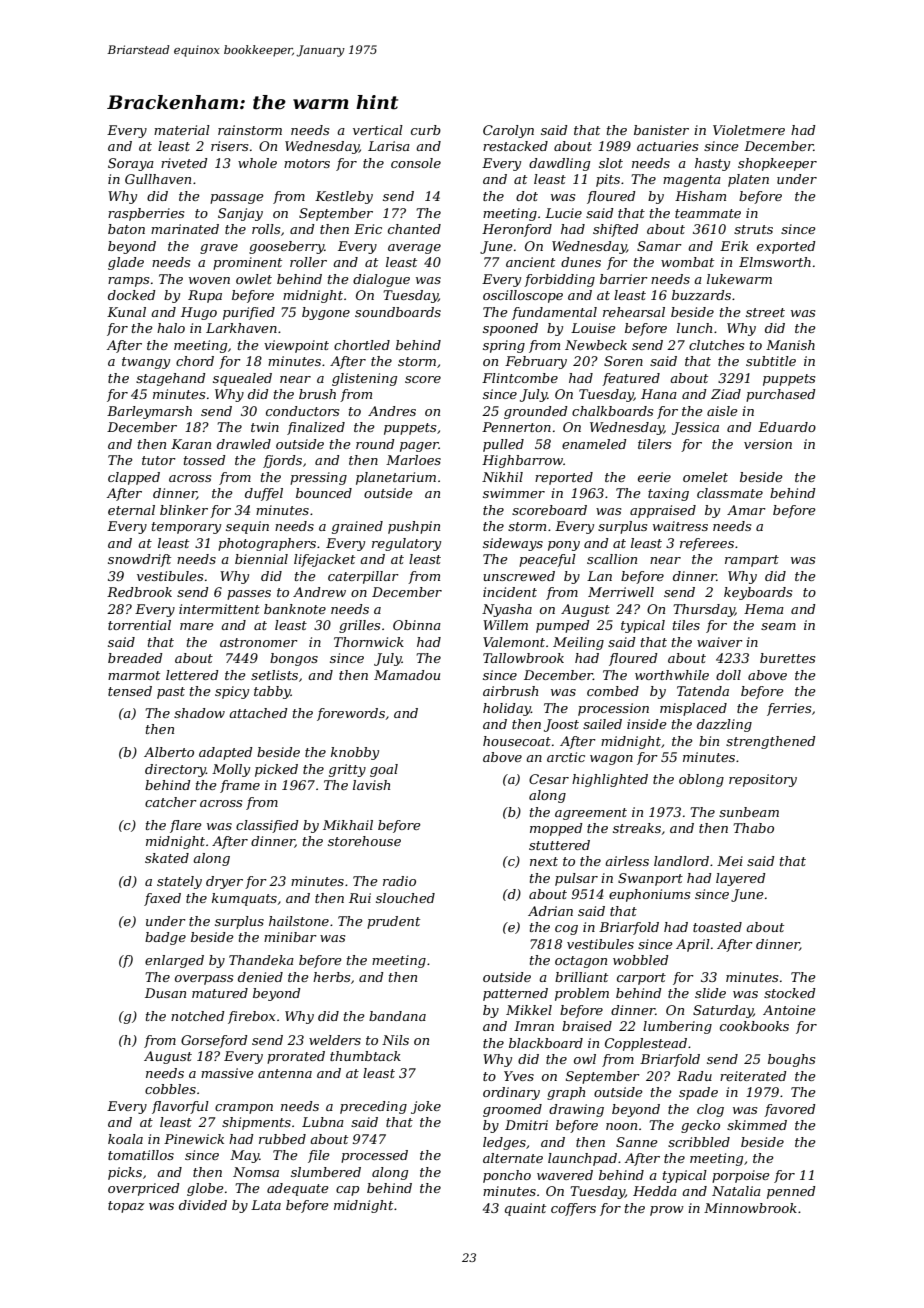  What do you see at coordinates (426, 130) in the image?
I see `curb` at bounding box center [426, 130].
